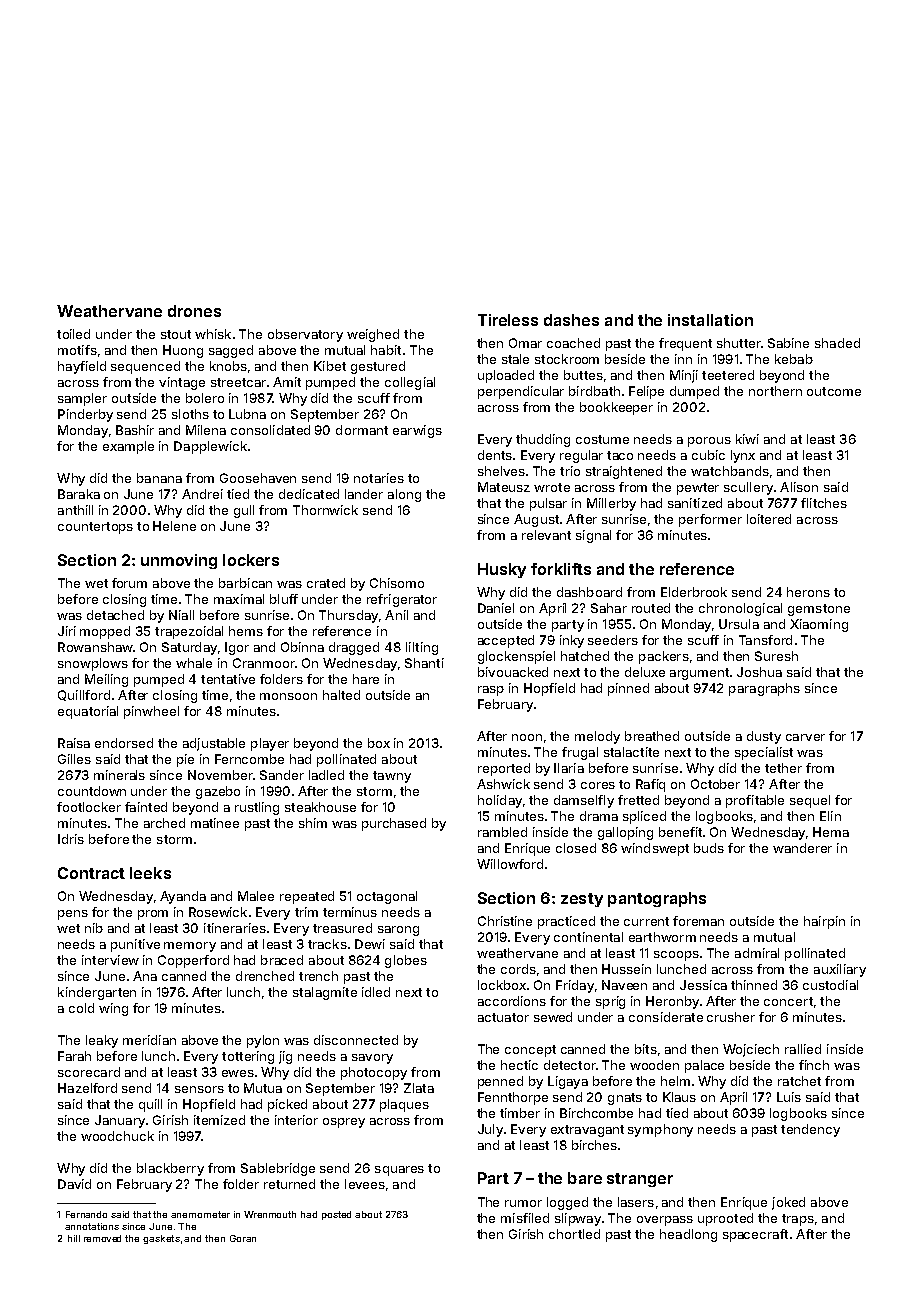 This document has height=1308, width=924. I want to click on chortled, so click(574, 1234).
